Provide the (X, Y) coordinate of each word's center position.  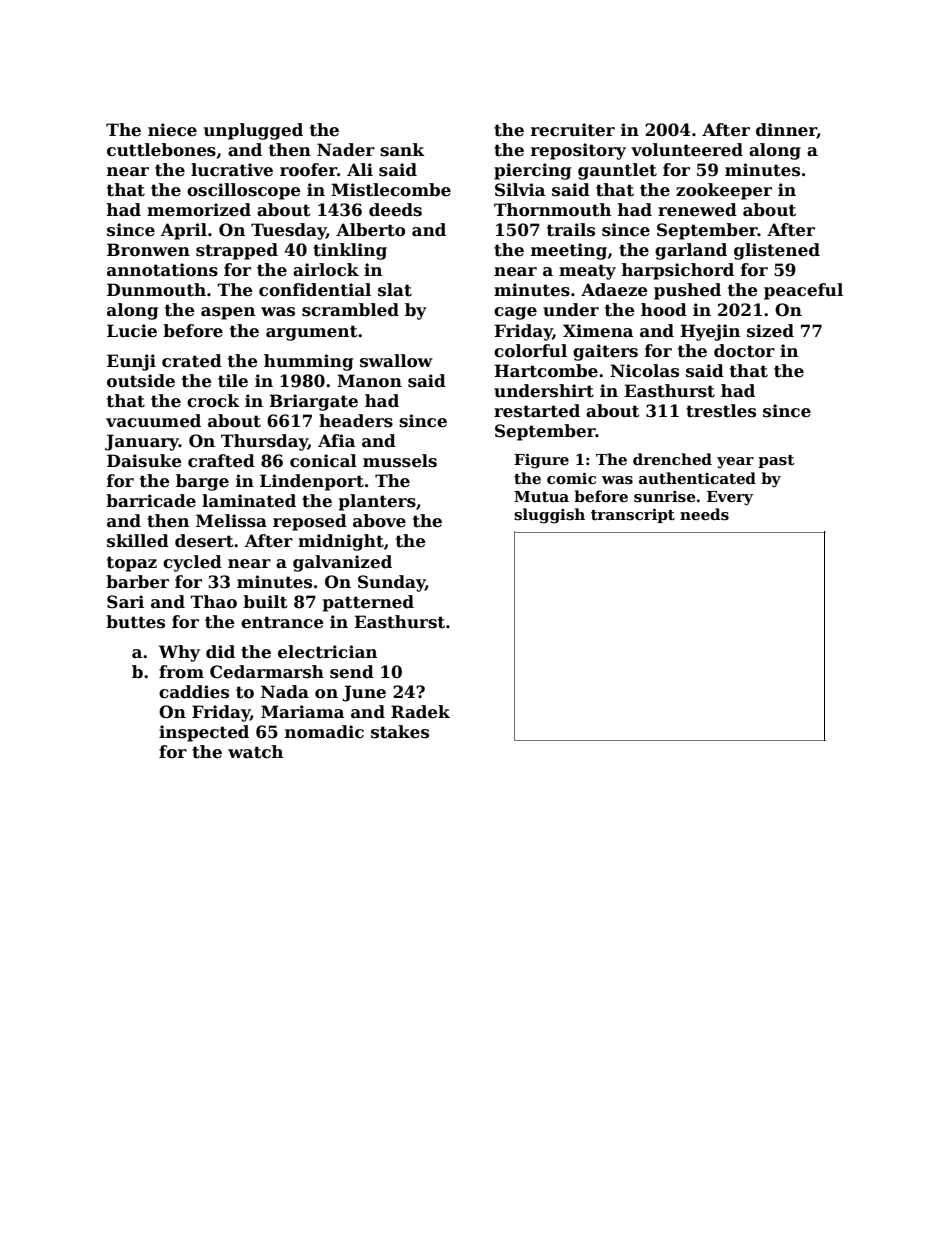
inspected (204, 733)
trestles (721, 411)
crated (192, 361)
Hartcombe (546, 371)
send (352, 672)
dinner (786, 130)
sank (402, 150)
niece (172, 130)
